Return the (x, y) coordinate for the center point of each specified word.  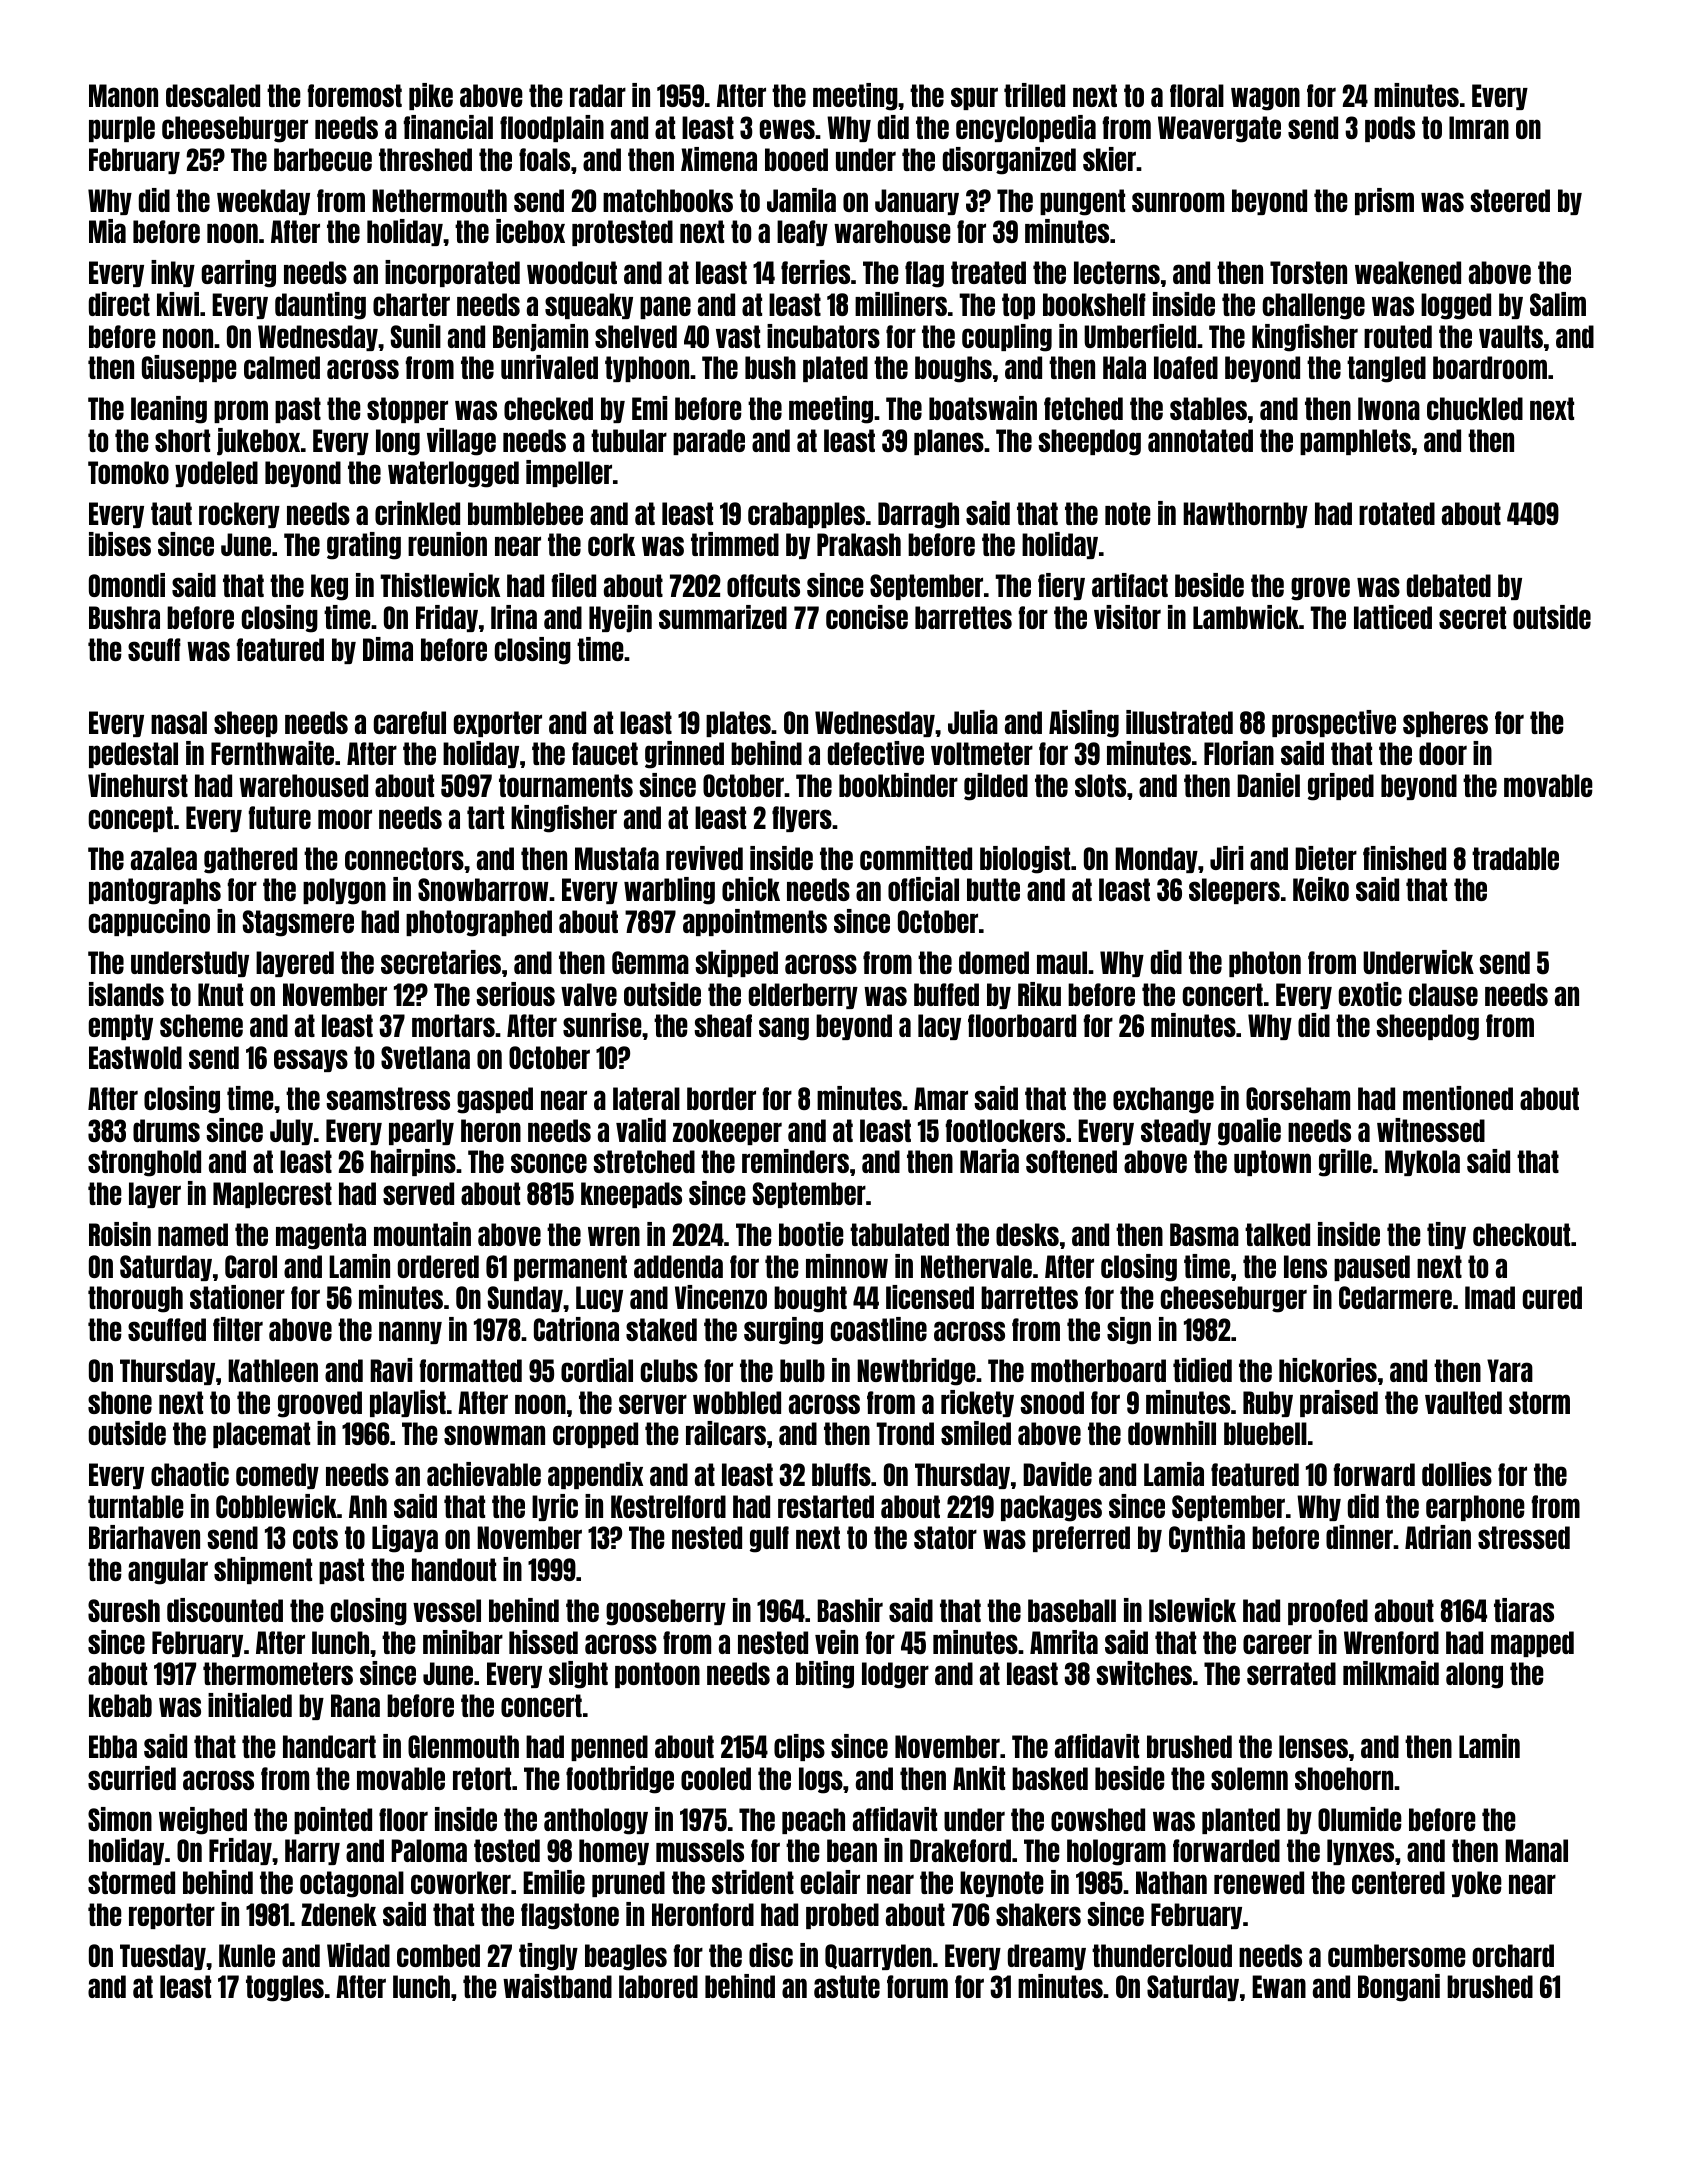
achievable (484, 1474)
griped (1341, 787)
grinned (684, 755)
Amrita (1064, 1642)
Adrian (1438, 1537)
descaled (213, 95)
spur (974, 98)
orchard (1513, 1955)
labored (658, 1986)
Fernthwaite (272, 753)
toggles (285, 1988)
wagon (1265, 99)
